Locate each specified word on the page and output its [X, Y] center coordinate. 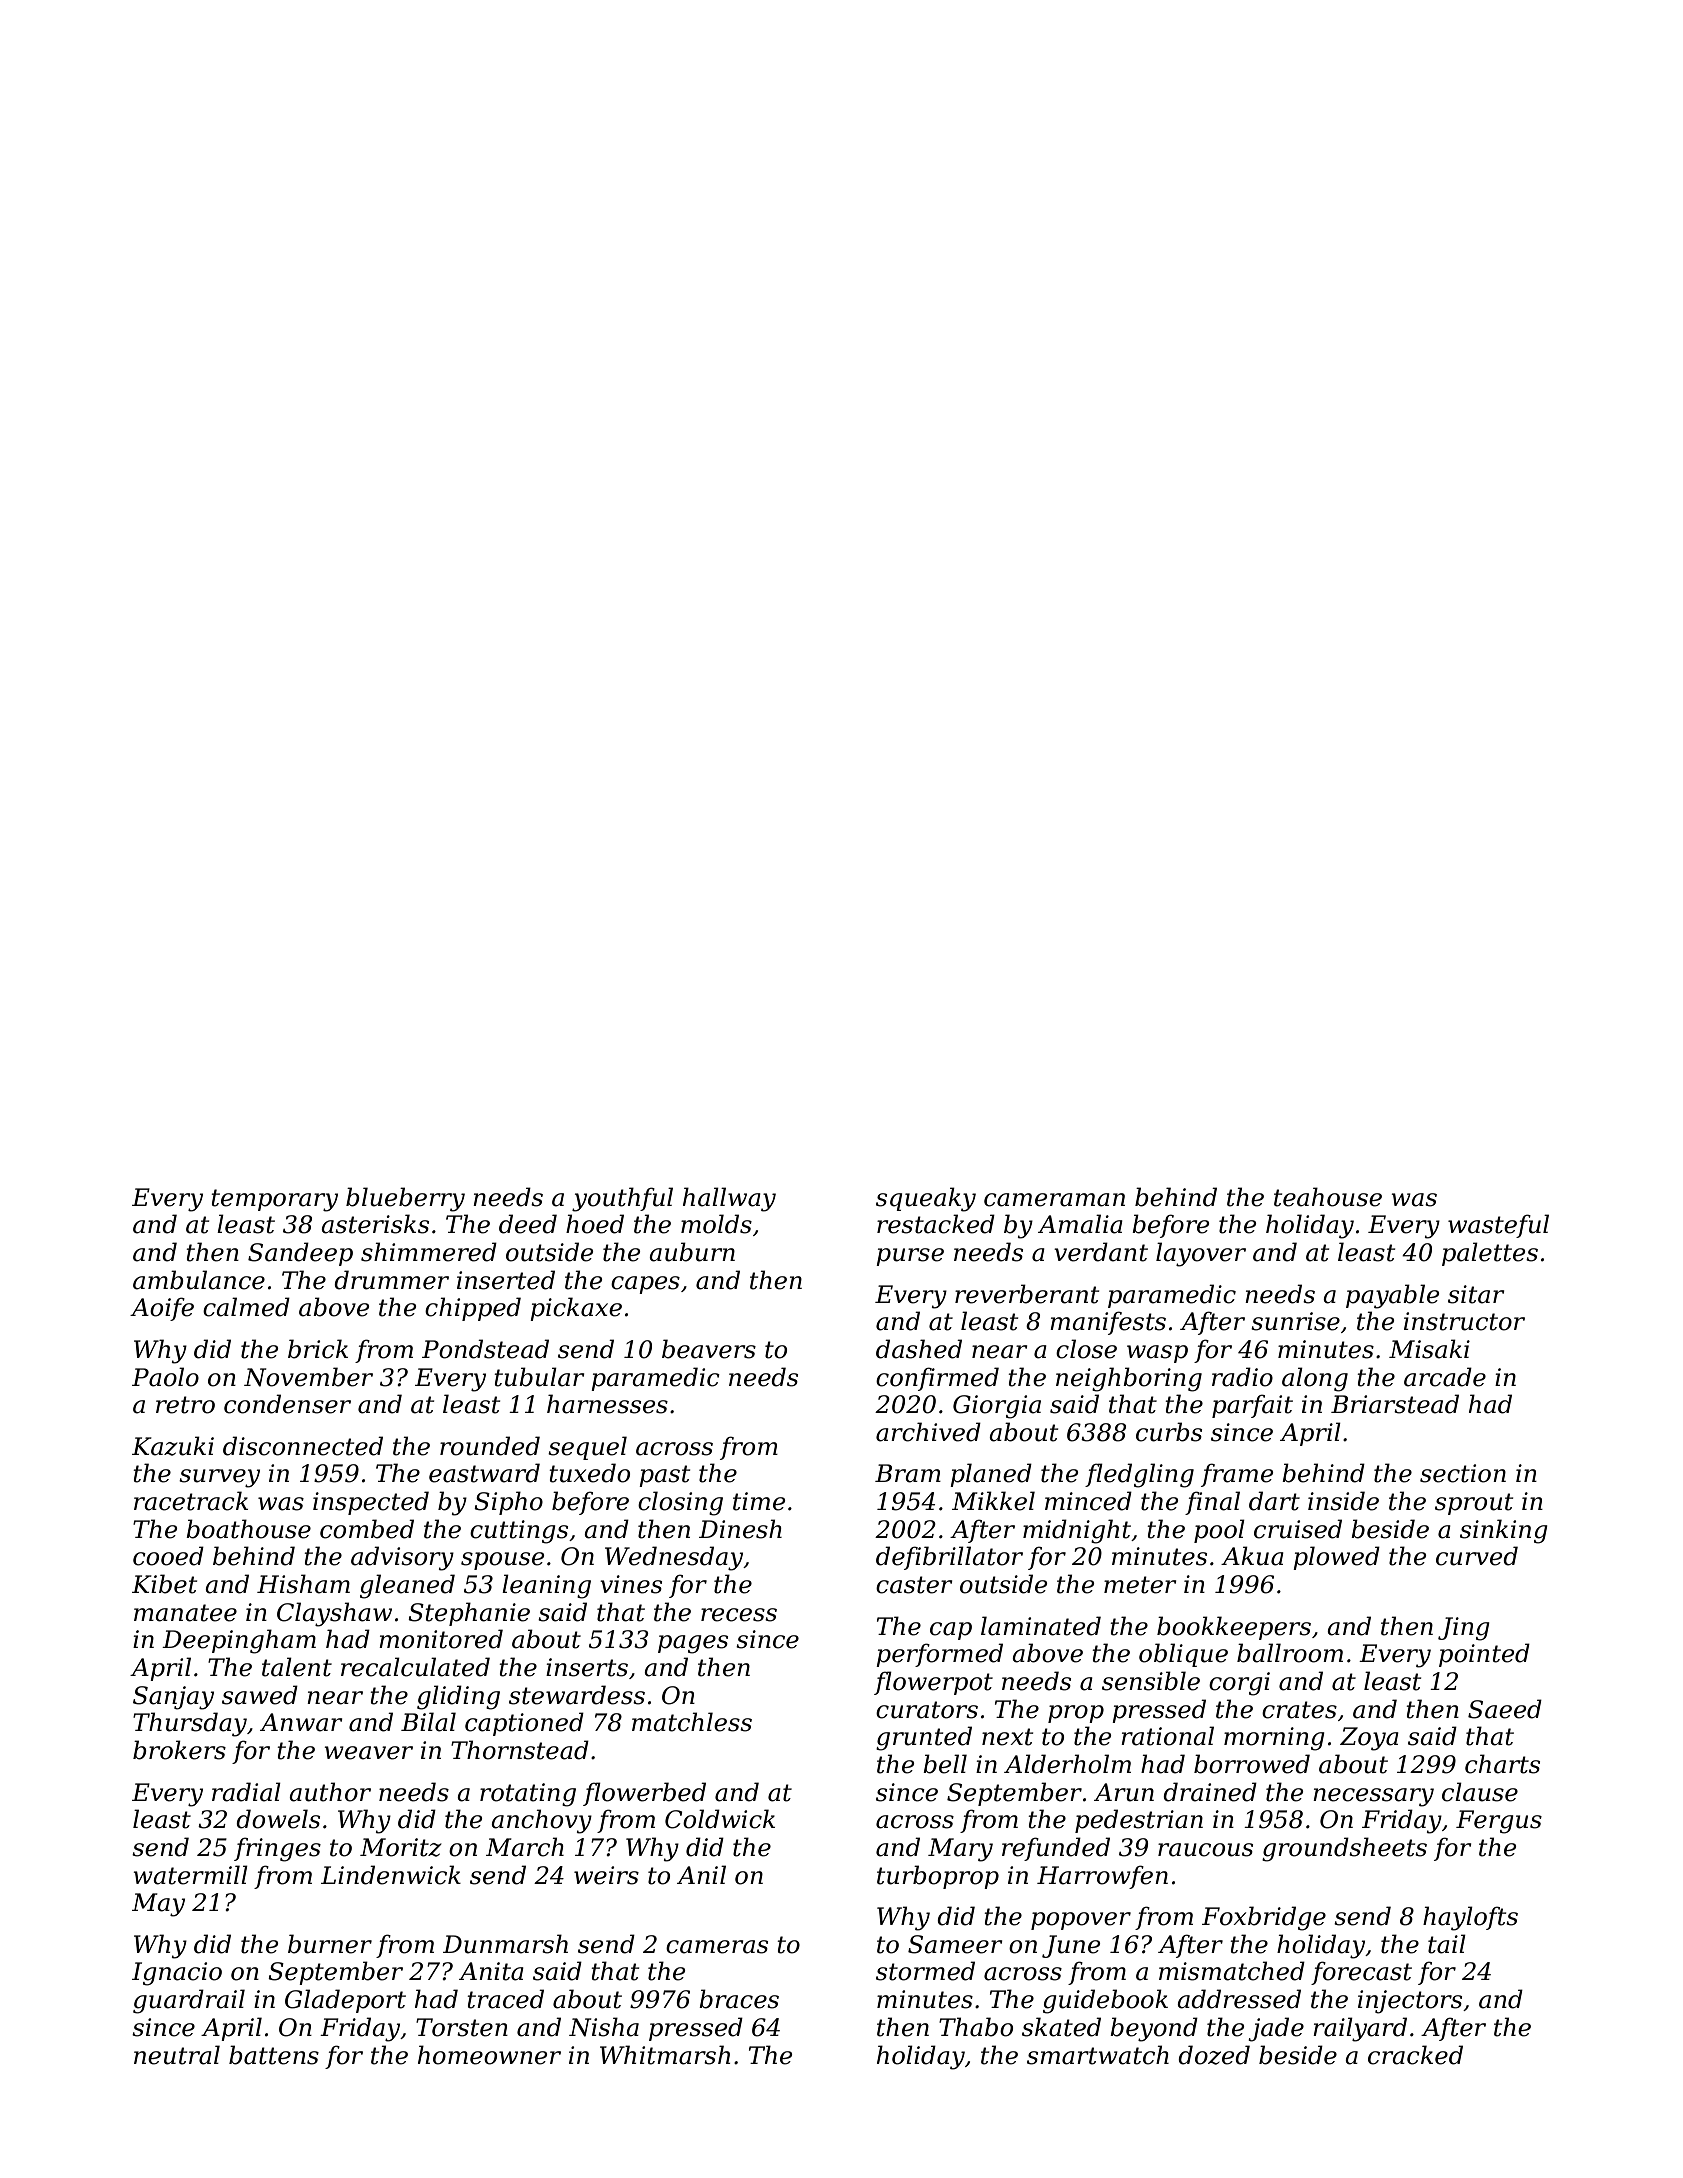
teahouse [1328, 1197]
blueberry [405, 1199]
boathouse [248, 1529]
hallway [729, 1199]
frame [1237, 1475]
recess [739, 1615]
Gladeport [345, 2001]
